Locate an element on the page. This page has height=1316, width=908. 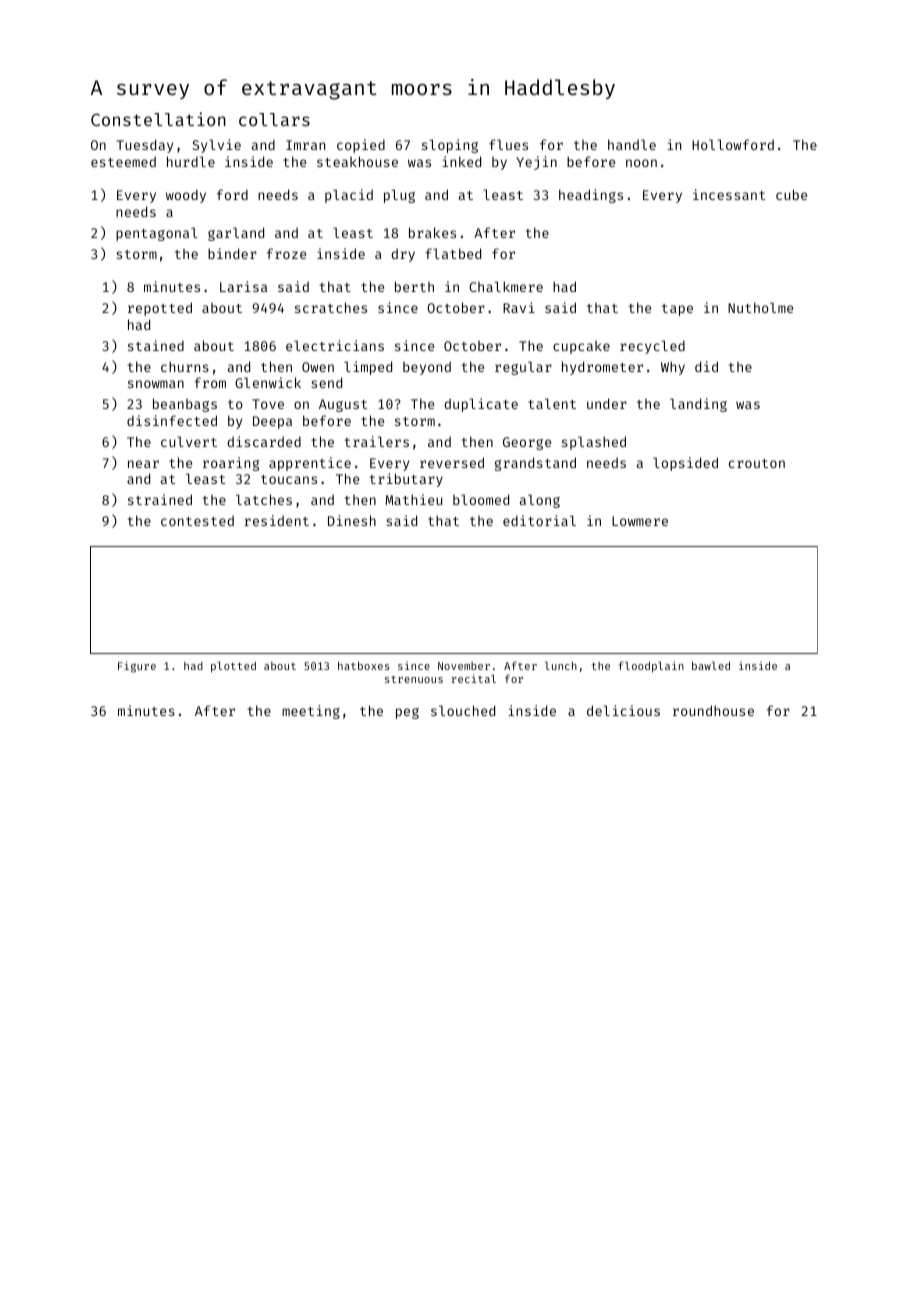
Nutholme is located at coordinates (760, 307).
